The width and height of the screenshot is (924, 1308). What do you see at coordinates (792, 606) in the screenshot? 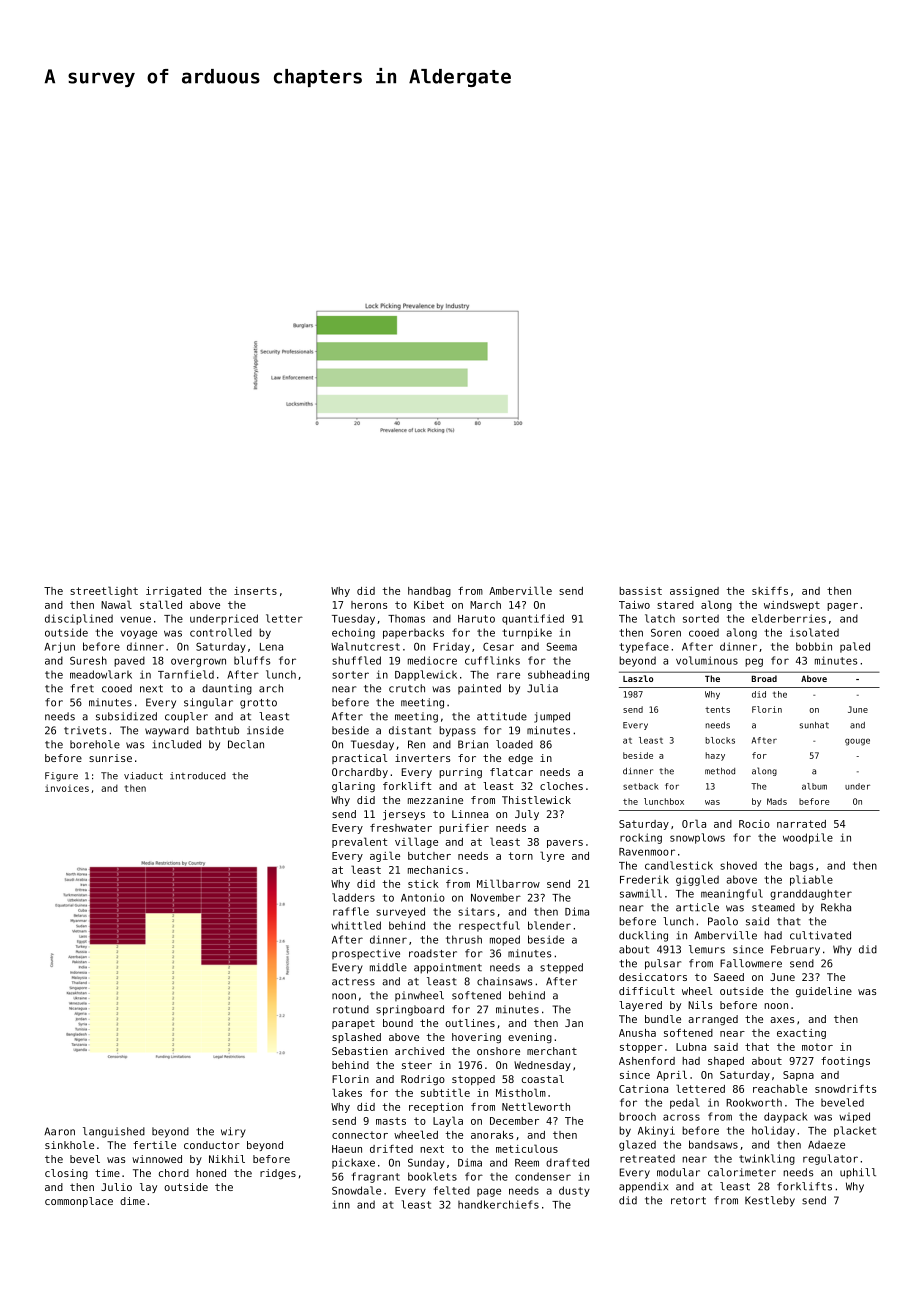
I see `windswept` at bounding box center [792, 606].
